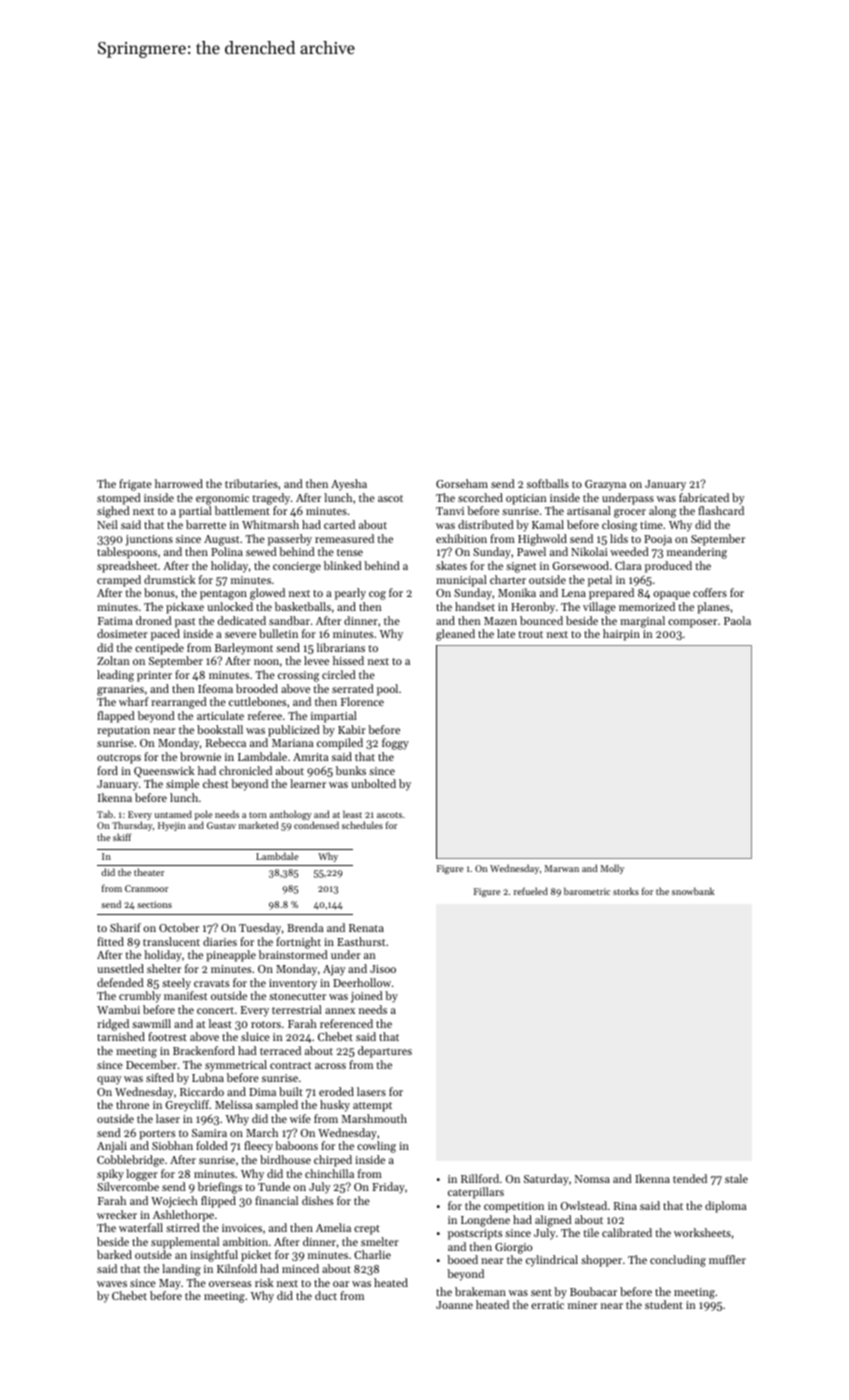 This screenshot has width=849, height=1400. Describe the element at coordinates (266, 1024) in the screenshot. I see `rotors` at that location.
